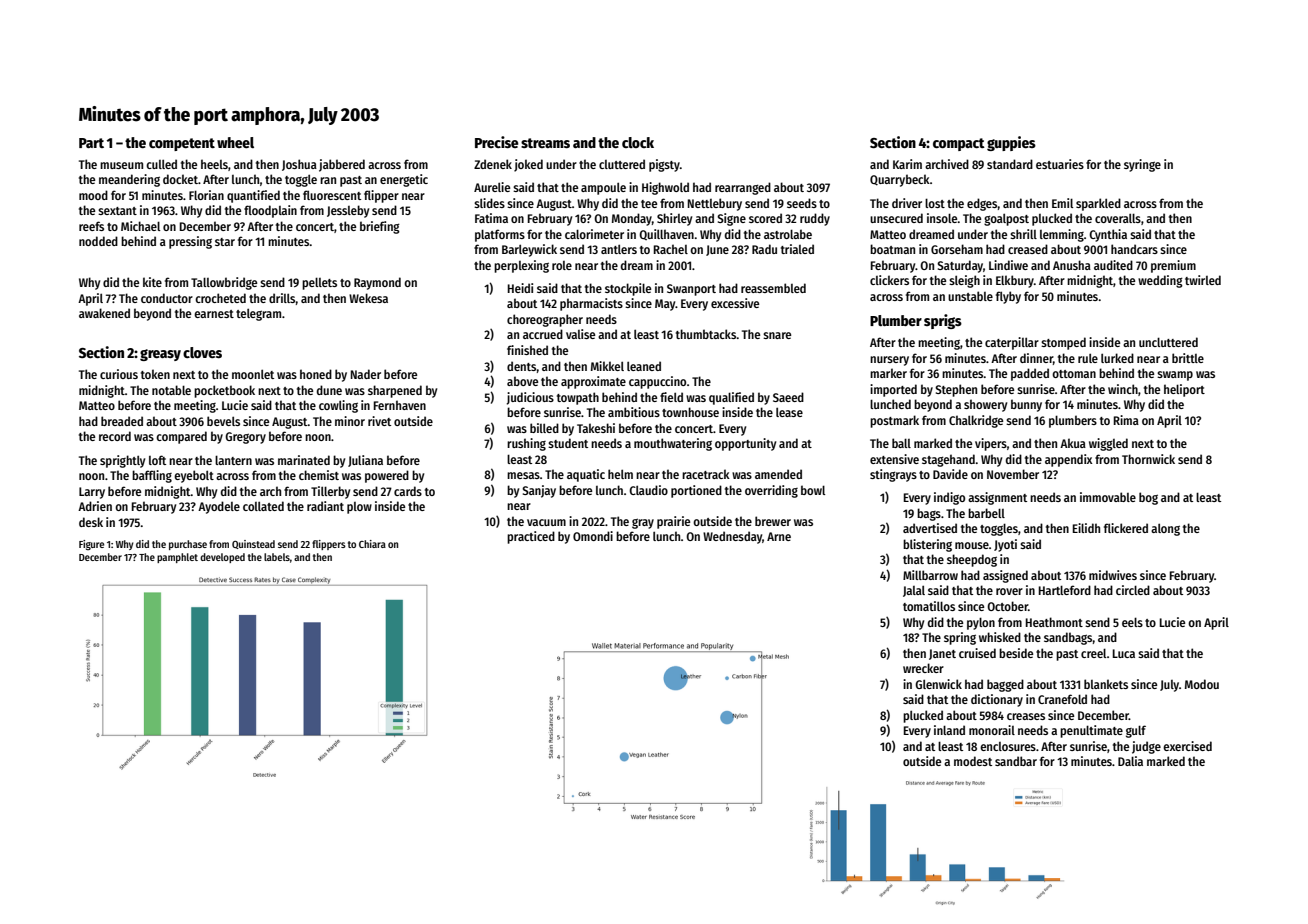 The height and width of the page is (924, 1308). What do you see at coordinates (1175, 376) in the page?
I see `swamp` at bounding box center [1175, 376].
